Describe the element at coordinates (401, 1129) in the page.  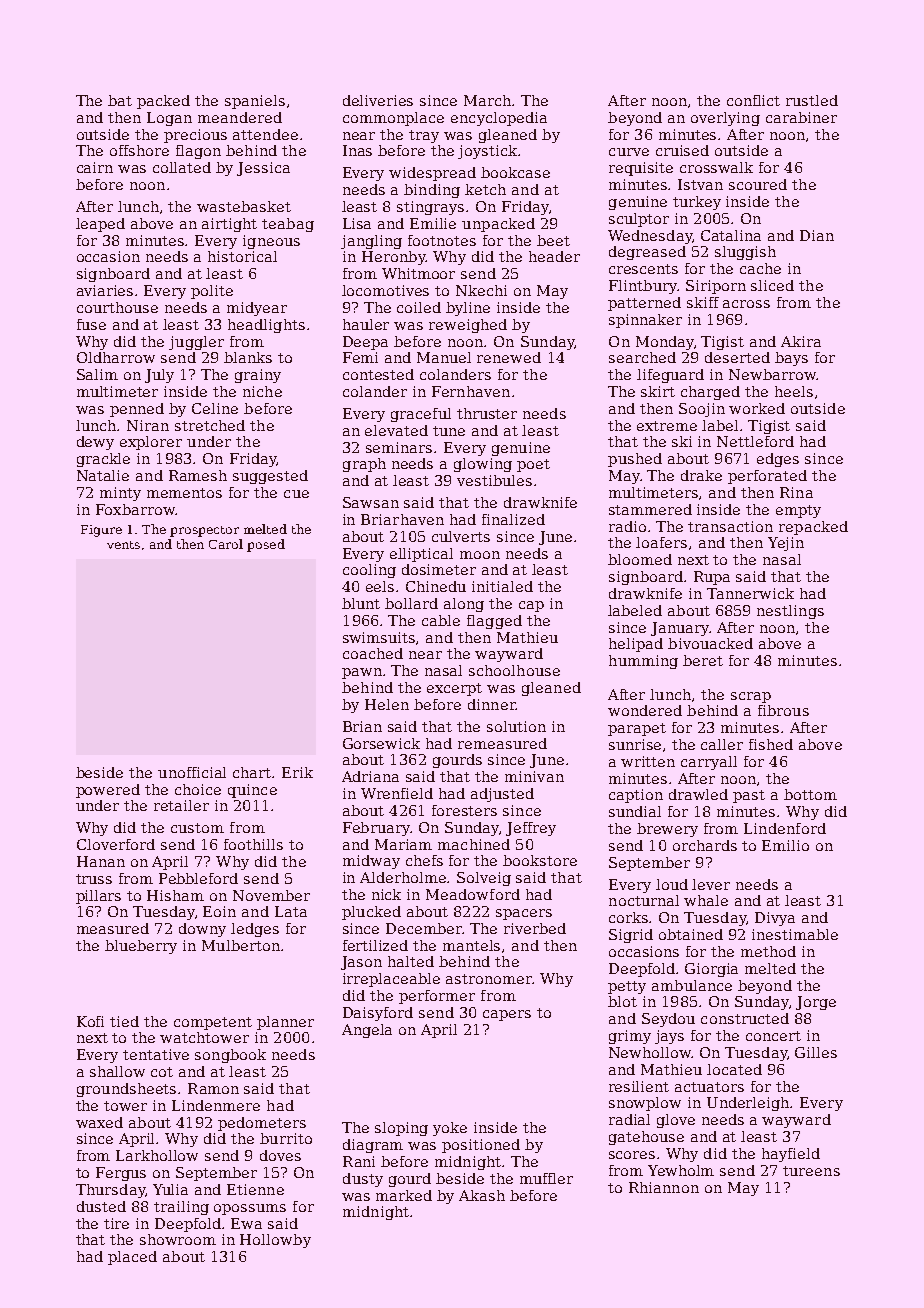
I see `sloping` at that location.
